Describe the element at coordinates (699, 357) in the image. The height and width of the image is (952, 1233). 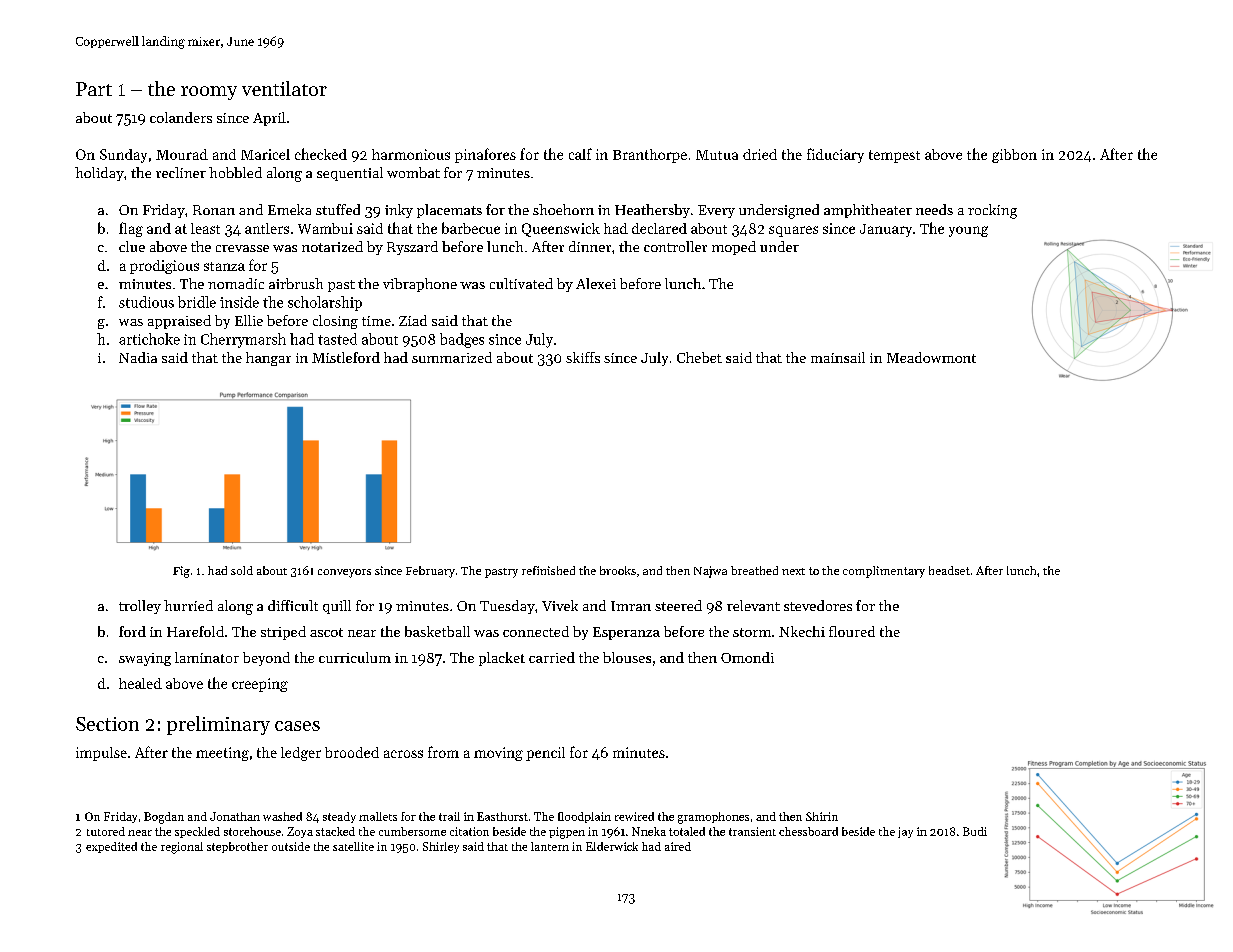
I see `Chebet` at that location.
